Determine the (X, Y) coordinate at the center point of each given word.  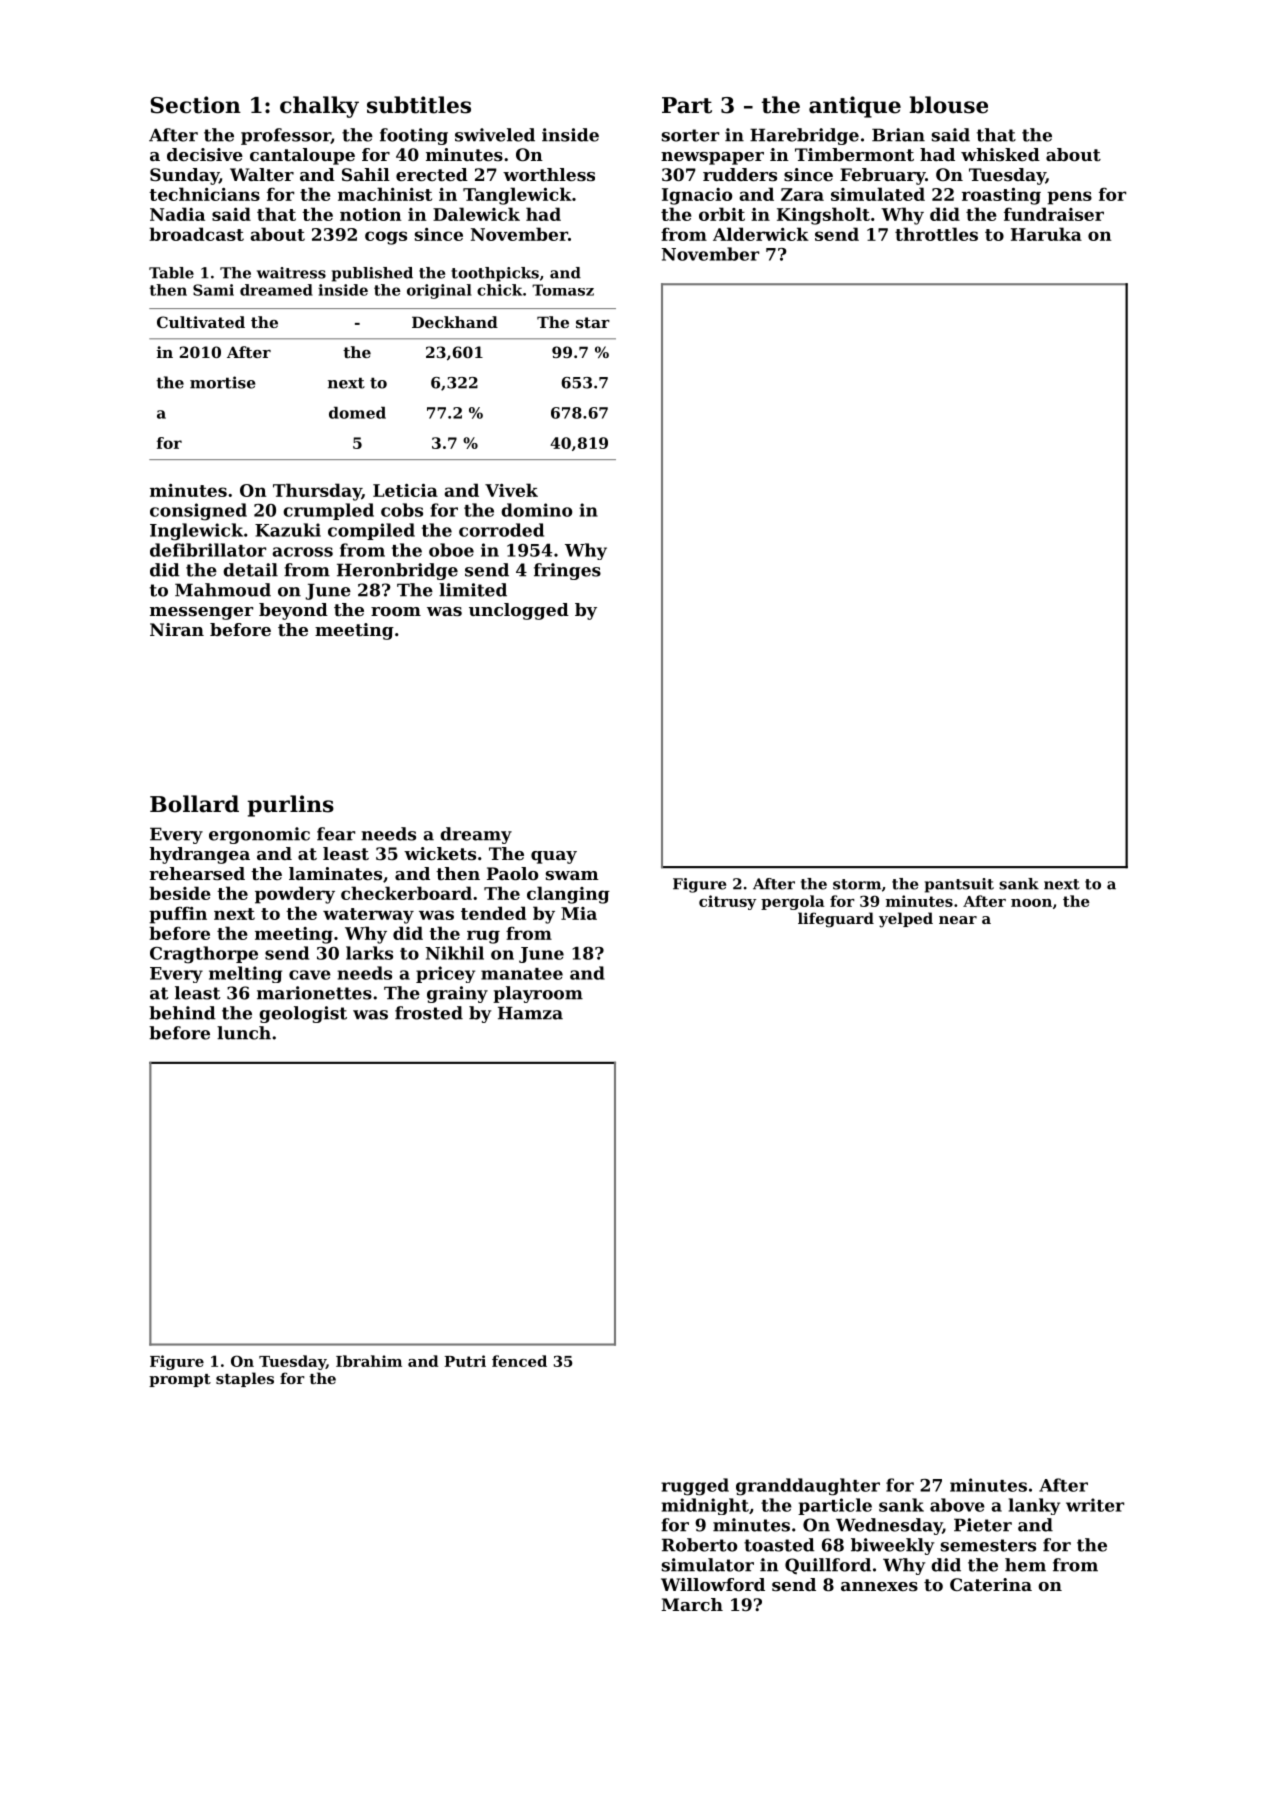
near (958, 920)
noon (1031, 903)
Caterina (991, 1584)
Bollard (194, 804)
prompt (180, 1380)
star (593, 322)
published (372, 274)
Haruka (1046, 234)
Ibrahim (369, 1361)
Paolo (512, 873)
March (692, 1604)
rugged (695, 1487)
